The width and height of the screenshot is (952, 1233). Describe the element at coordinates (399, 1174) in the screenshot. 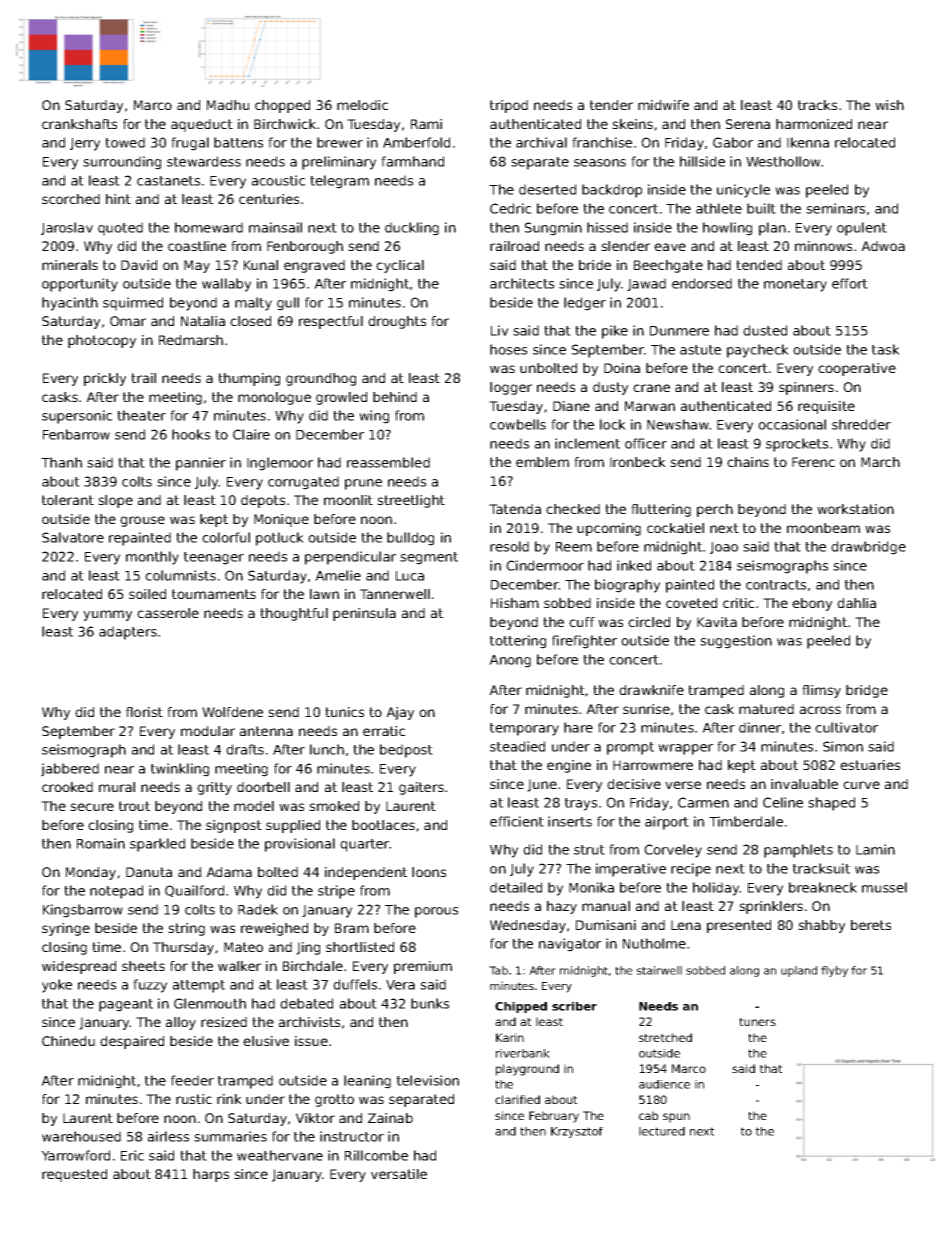

I see `versatile` at that location.
